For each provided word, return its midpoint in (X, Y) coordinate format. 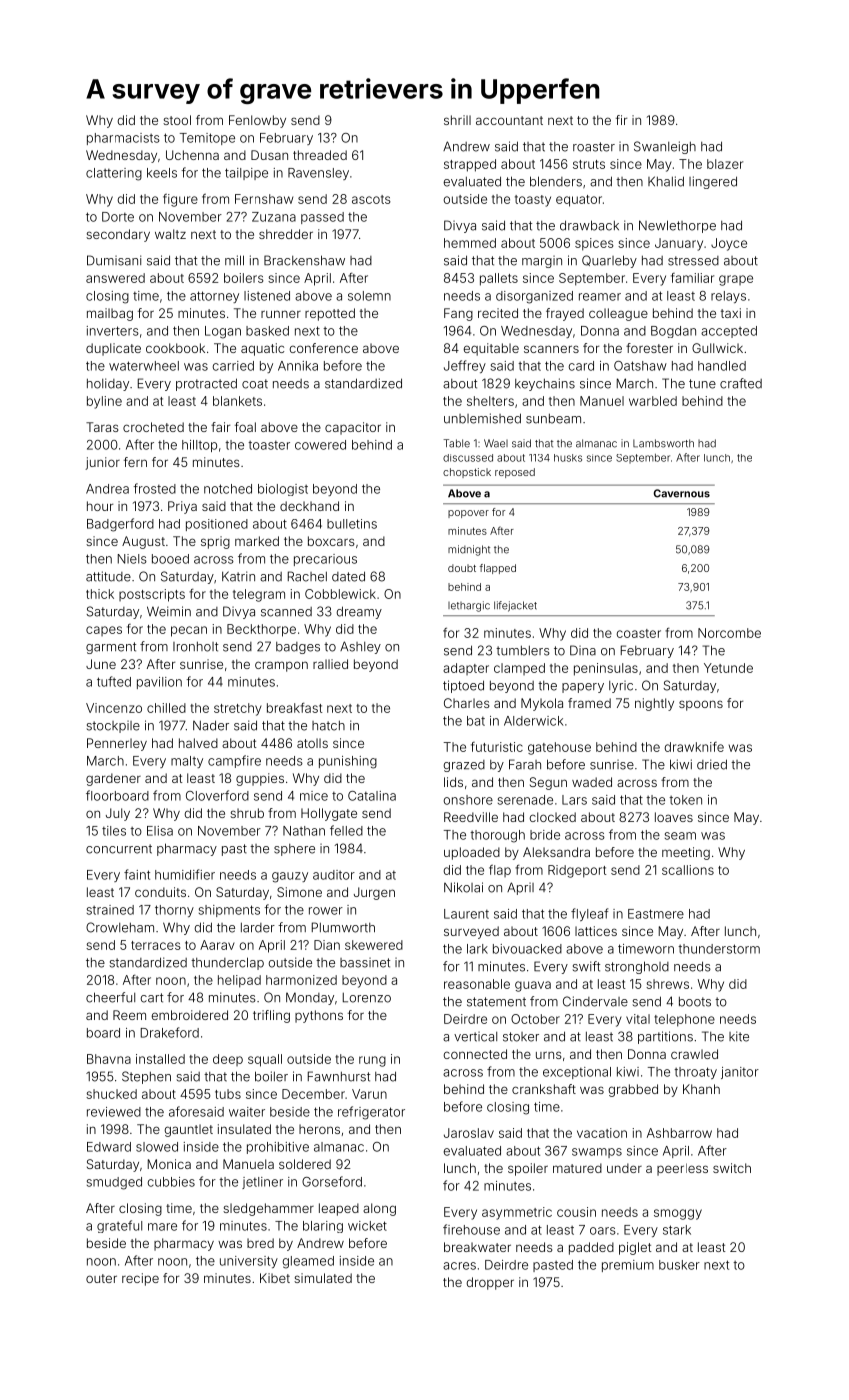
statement (496, 1002)
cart (151, 998)
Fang (458, 314)
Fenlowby (257, 121)
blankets (237, 401)
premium (628, 1266)
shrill (457, 120)
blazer (725, 164)
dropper (490, 1283)
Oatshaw (640, 366)
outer (101, 1278)
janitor (740, 1073)
